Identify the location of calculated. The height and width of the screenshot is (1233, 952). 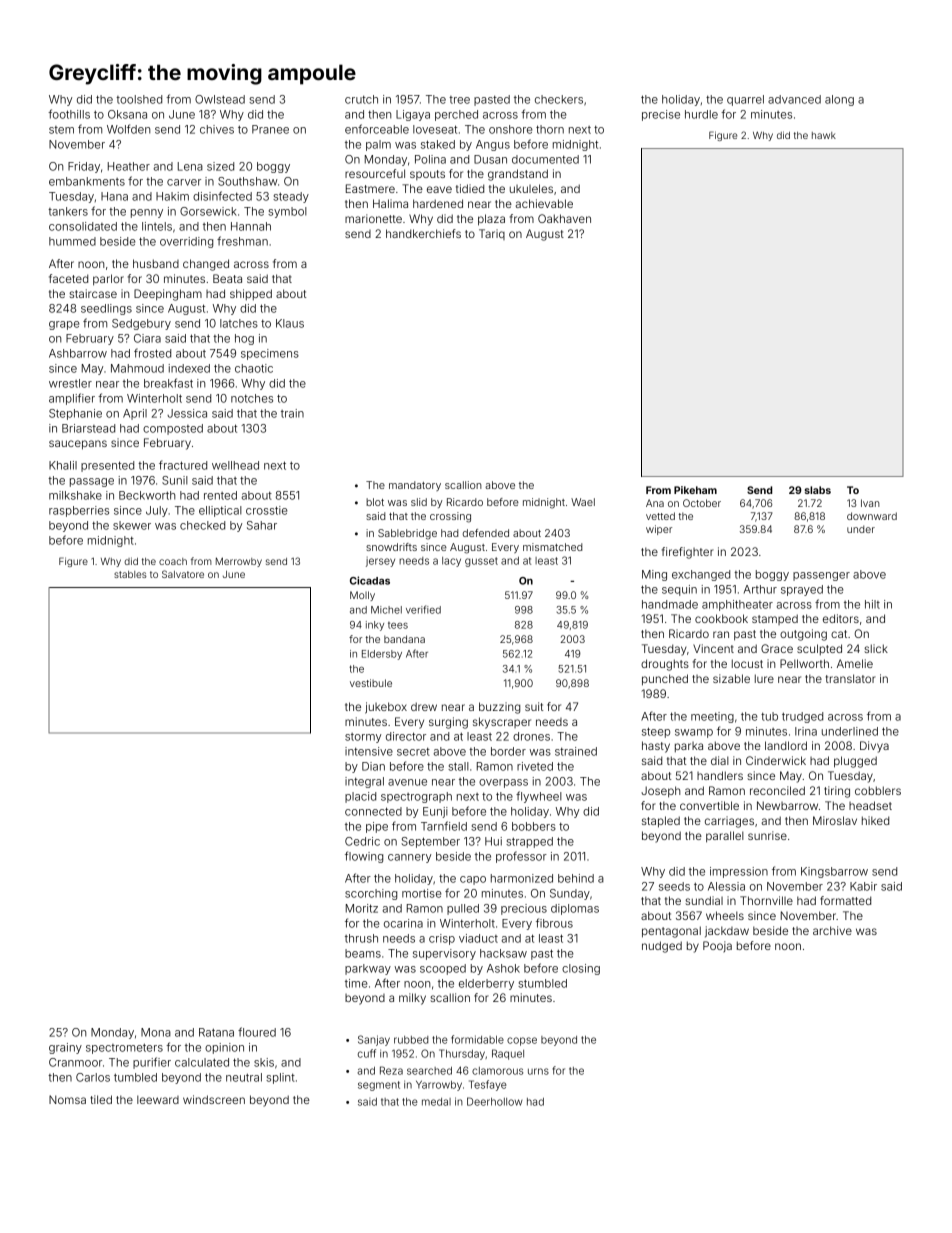
(202, 1062).
